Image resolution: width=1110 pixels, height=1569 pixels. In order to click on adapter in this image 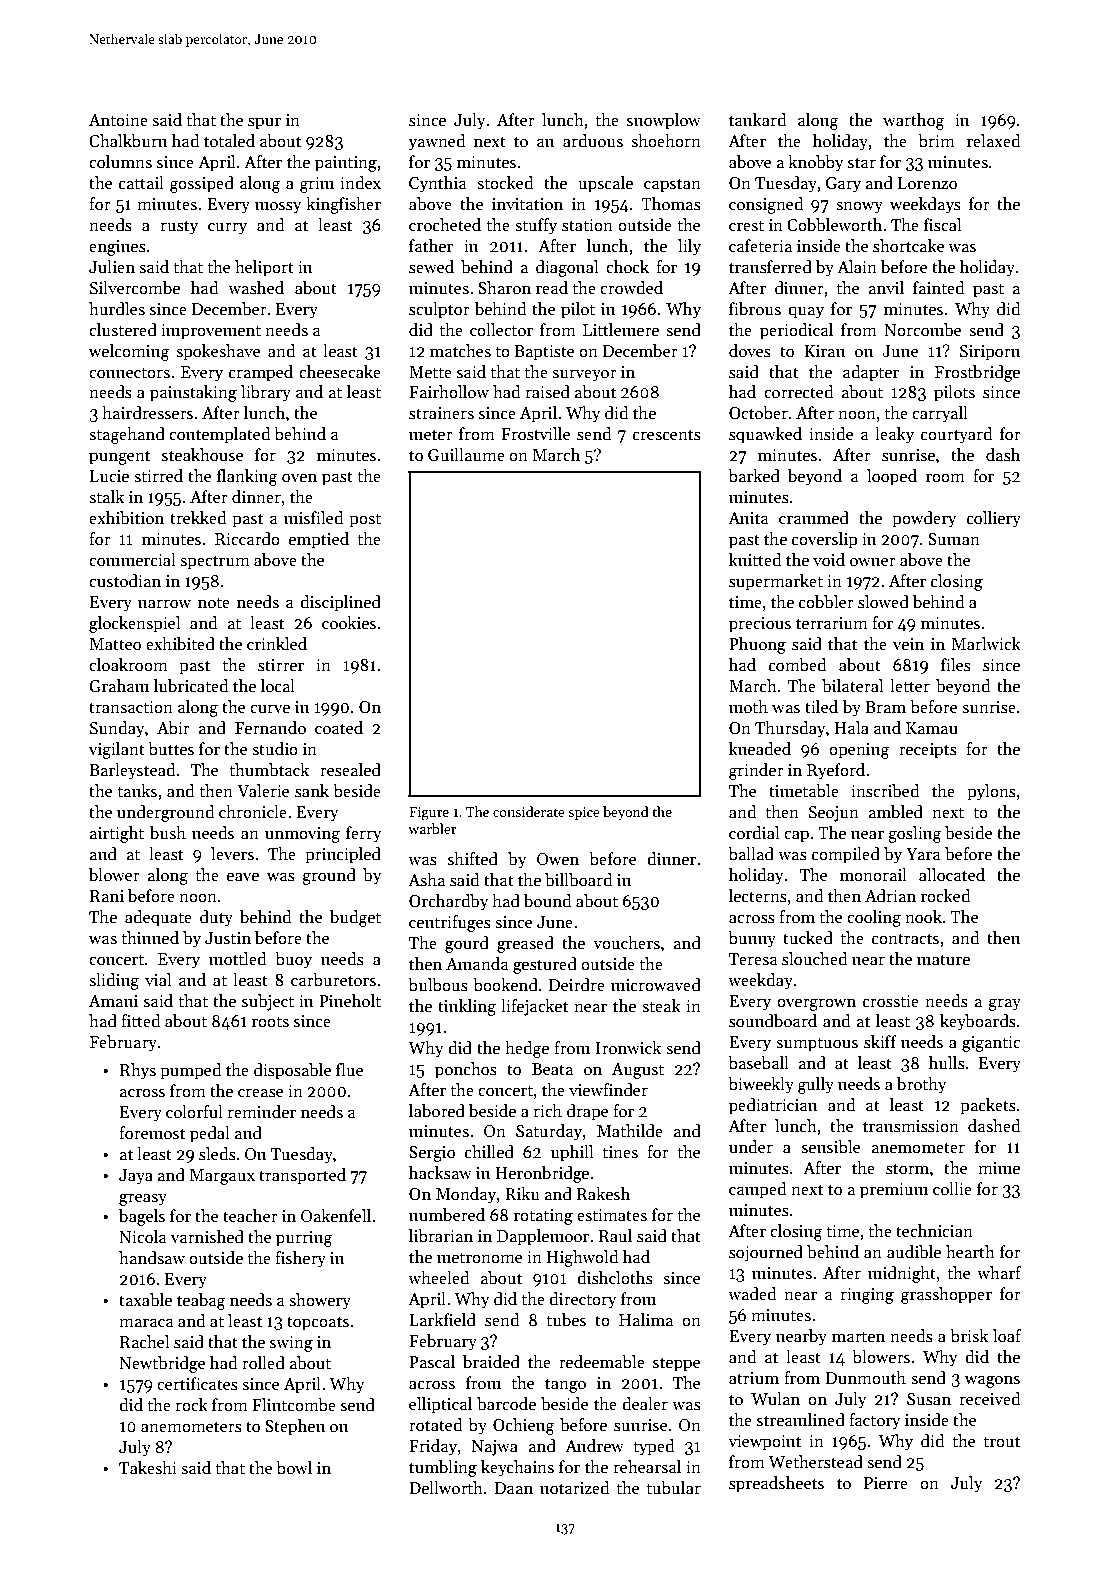, I will do `click(871, 373)`.
